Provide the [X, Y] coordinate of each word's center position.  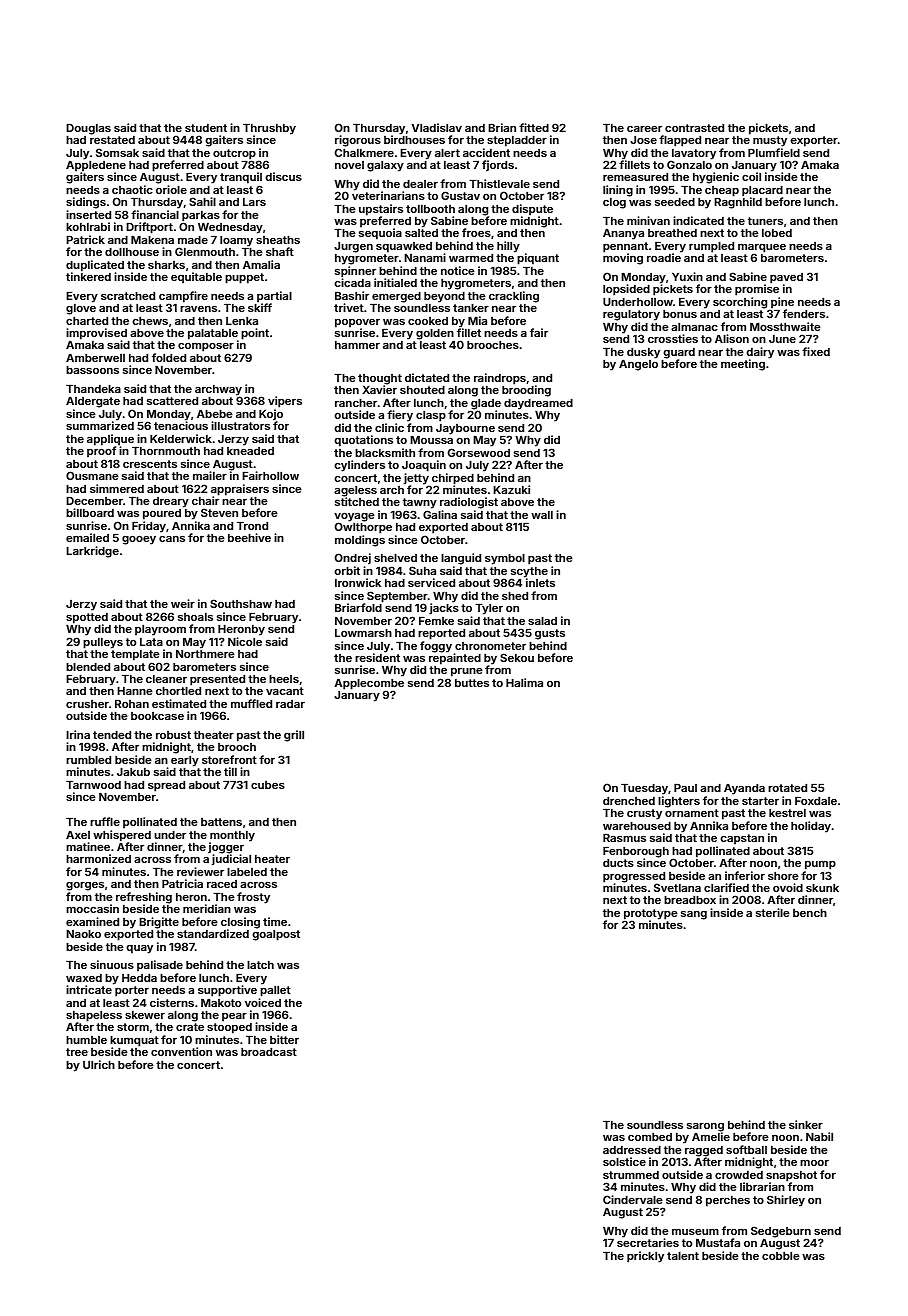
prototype [651, 914]
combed [650, 1137]
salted [421, 233]
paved [786, 279]
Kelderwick [181, 438]
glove [81, 309]
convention [181, 1051]
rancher [356, 403]
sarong [705, 1128]
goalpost [276, 935]
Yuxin [687, 276]
